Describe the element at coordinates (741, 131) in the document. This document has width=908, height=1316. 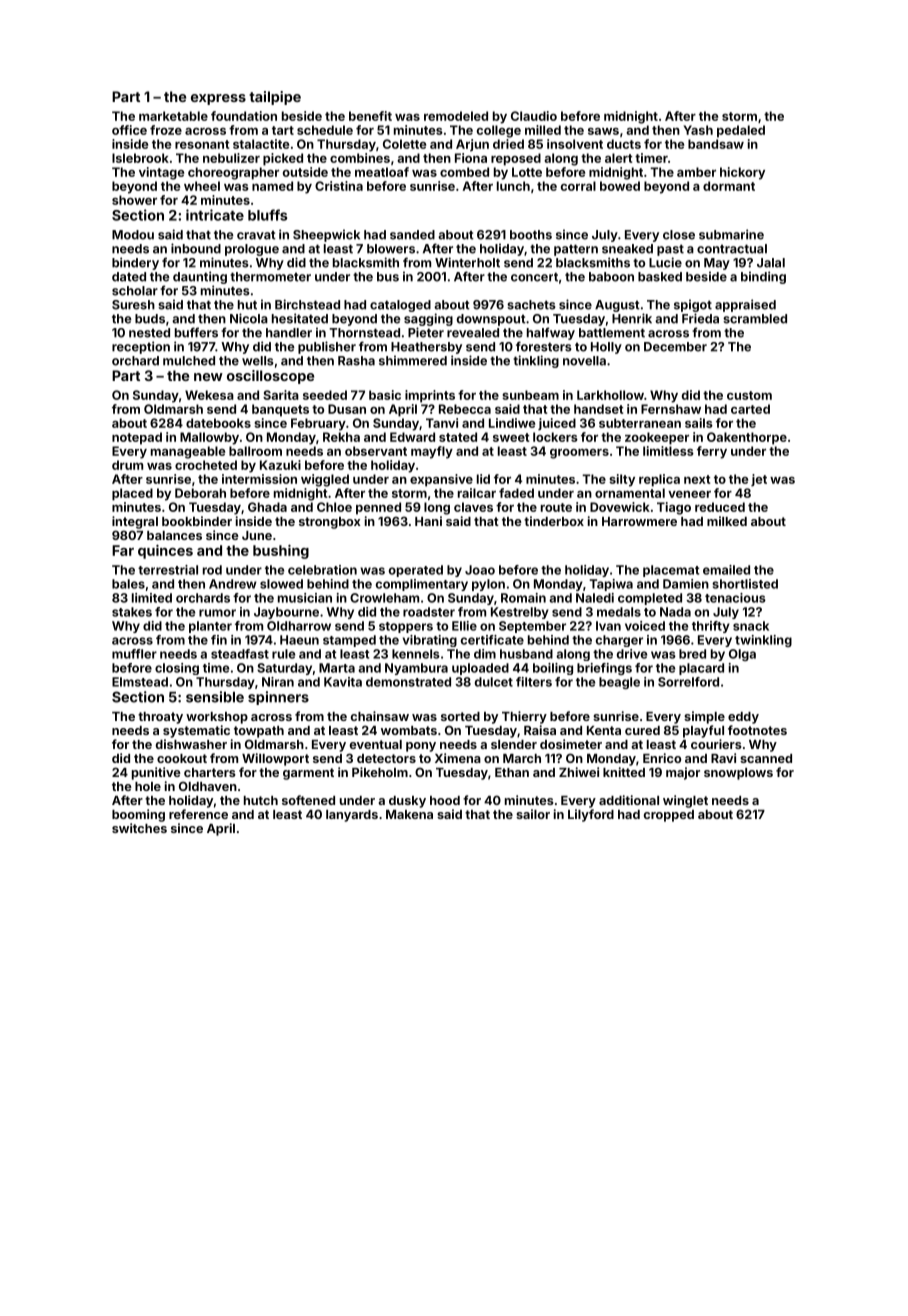
I see `pedaled` at that location.
